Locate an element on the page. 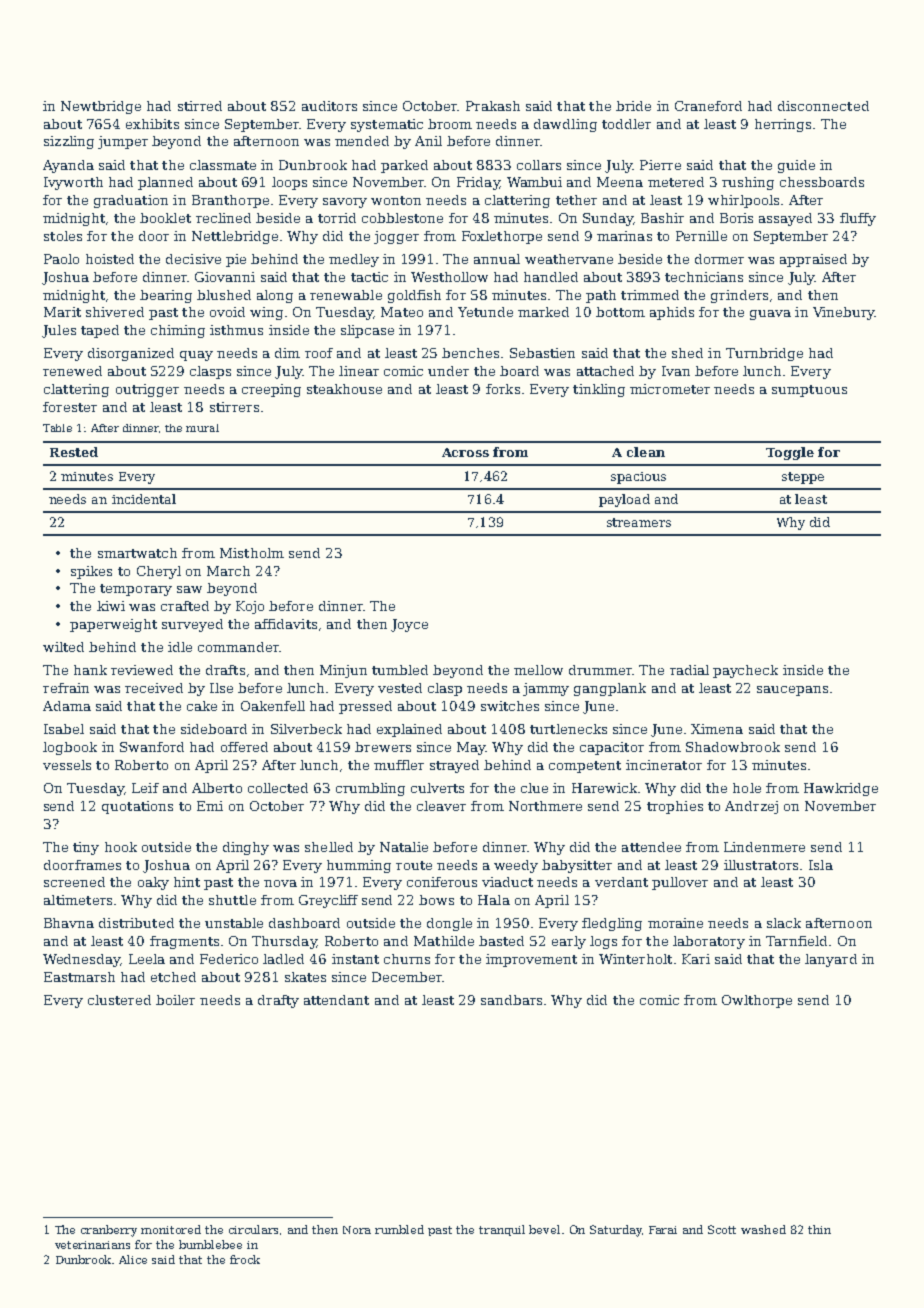 This page has width=924, height=1308. Craneford is located at coordinates (708, 106).
